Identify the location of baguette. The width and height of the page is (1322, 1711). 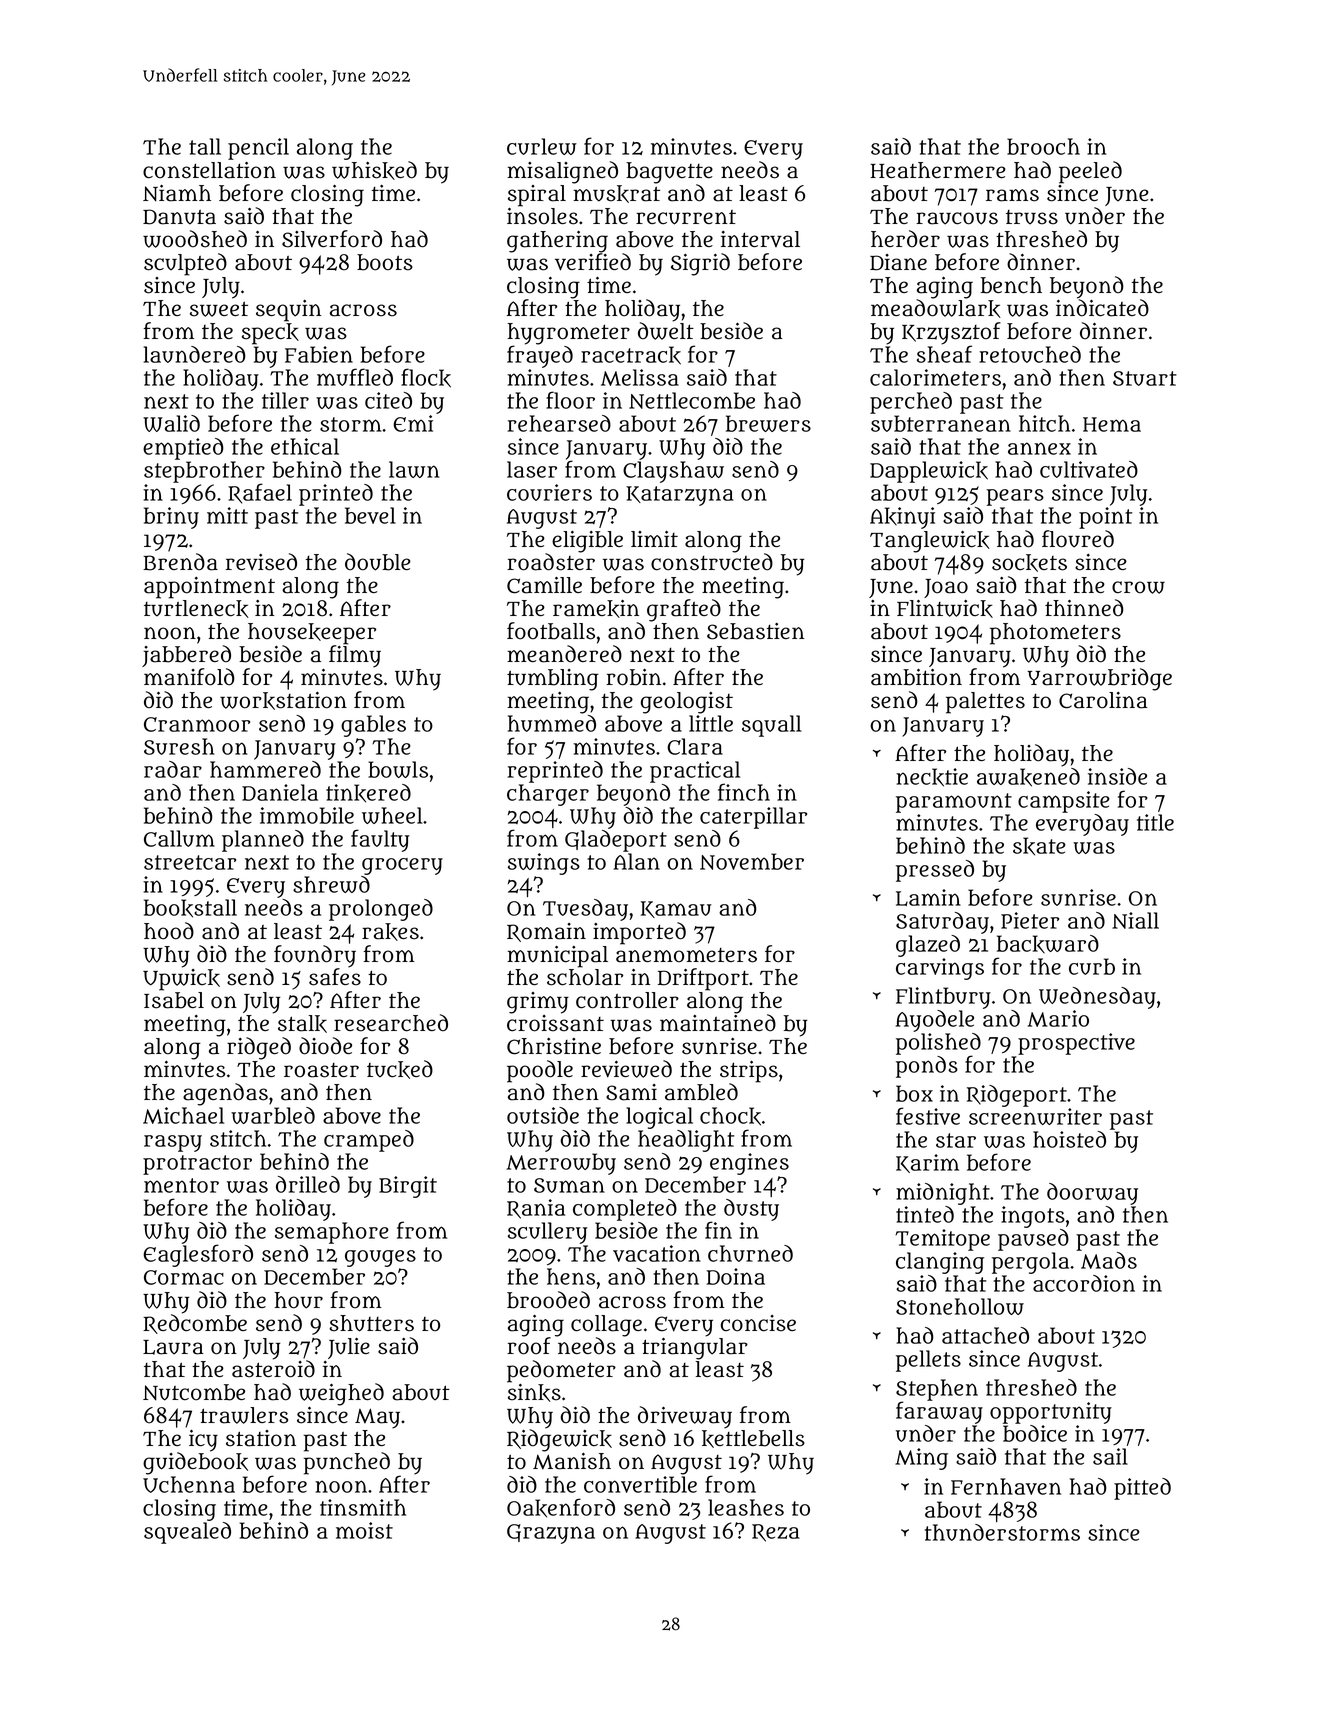
(669, 173).
